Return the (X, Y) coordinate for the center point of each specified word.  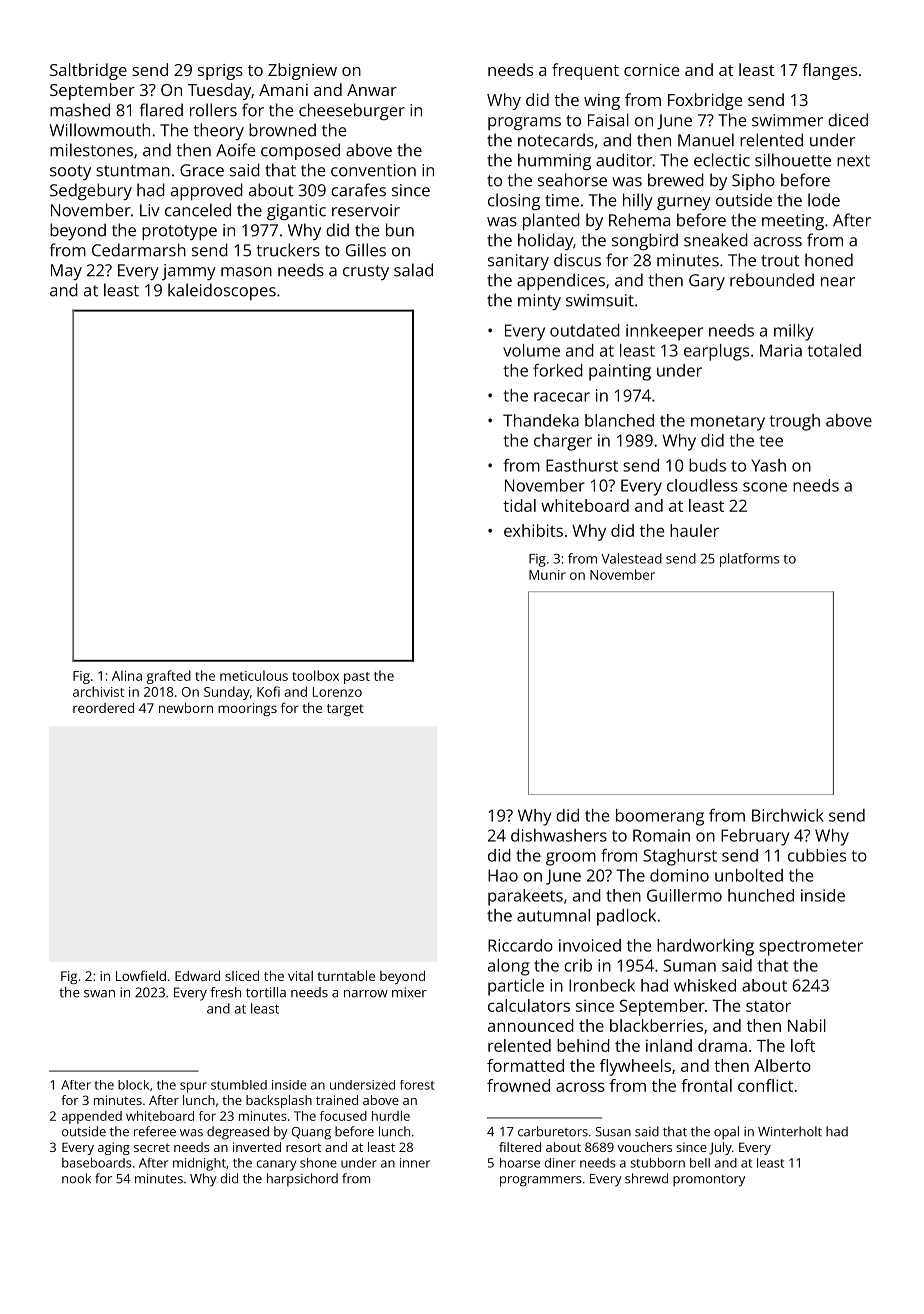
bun (400, 230)
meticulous (254, 675)
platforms (750, 560)
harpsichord (302, 1179)
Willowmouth (99, 130)
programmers (541, 1181)
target (345, 710)
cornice (651, 70)
